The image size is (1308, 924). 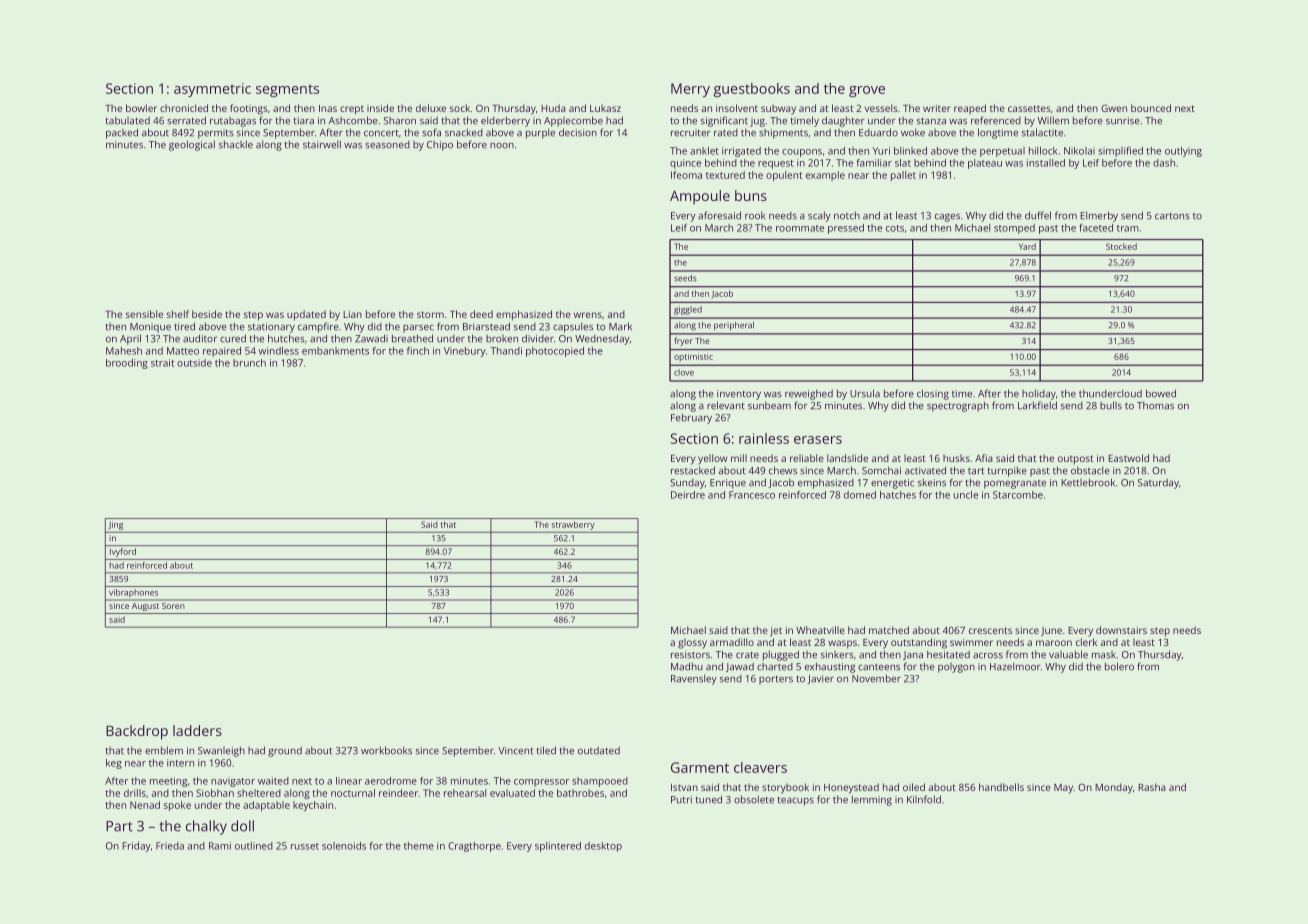 What do you see at coordinates (178, 314) in the image?
I see `shelf` at bounding box center [178, 314].
